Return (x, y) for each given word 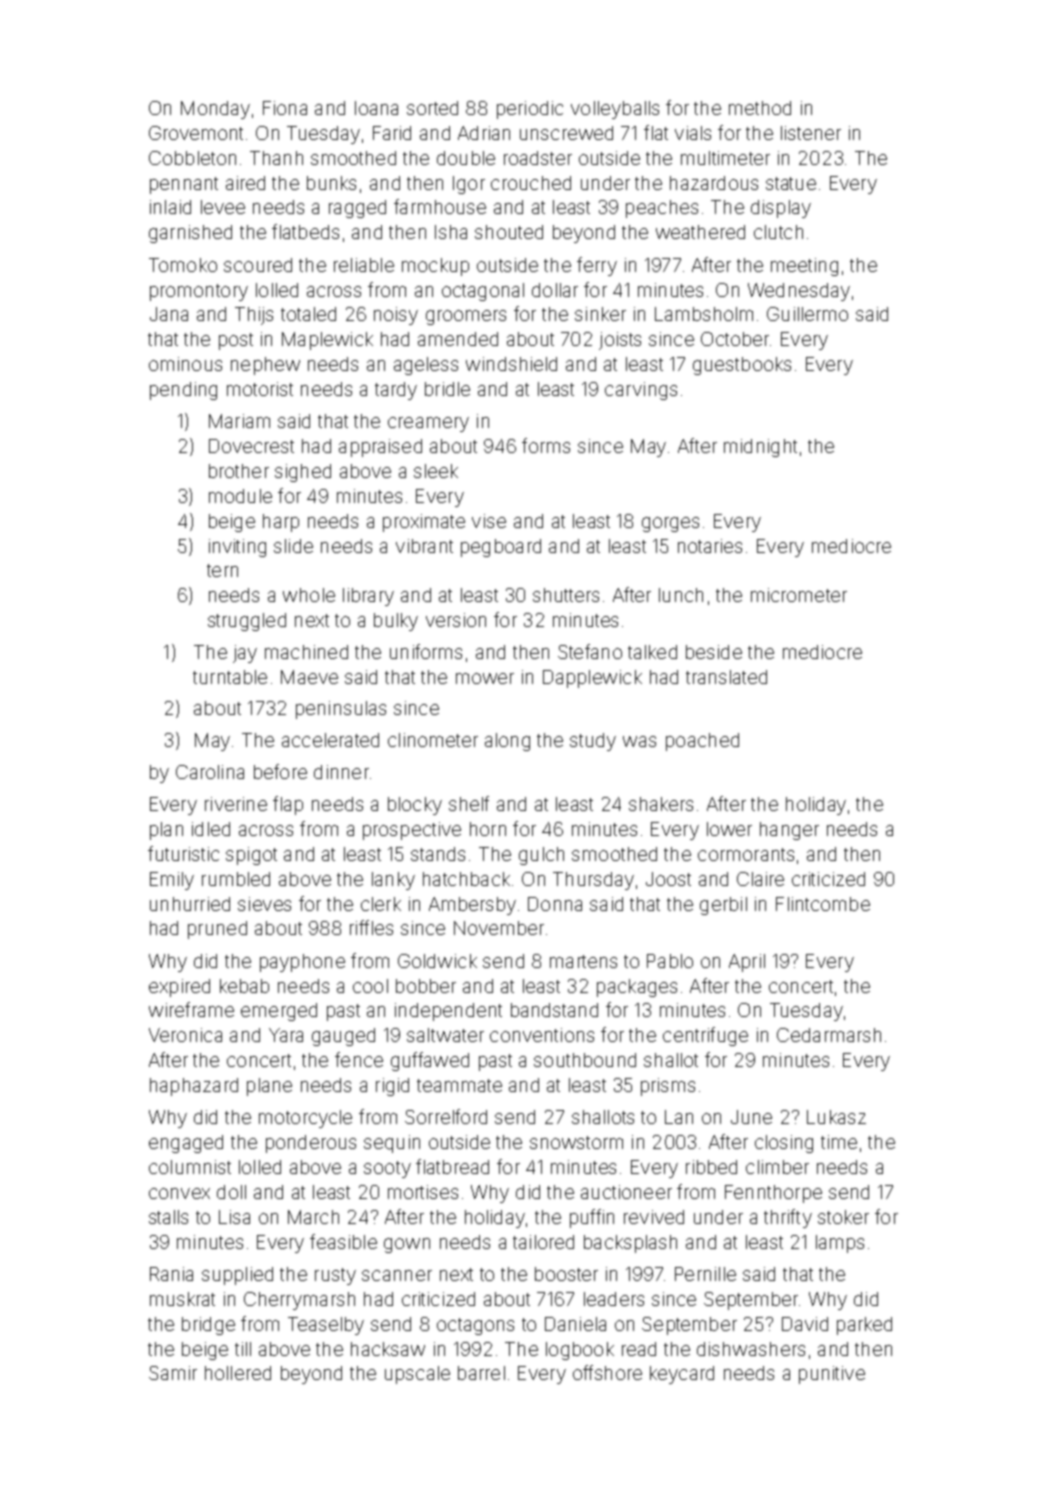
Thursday (593, 881)
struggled (247, 622)
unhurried (190, 904)
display (781, 209)
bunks (331, 183)
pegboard (501, 548)
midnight (760, 448)
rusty (335, 1276)
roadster (538, 158)
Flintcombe (823, 904)
